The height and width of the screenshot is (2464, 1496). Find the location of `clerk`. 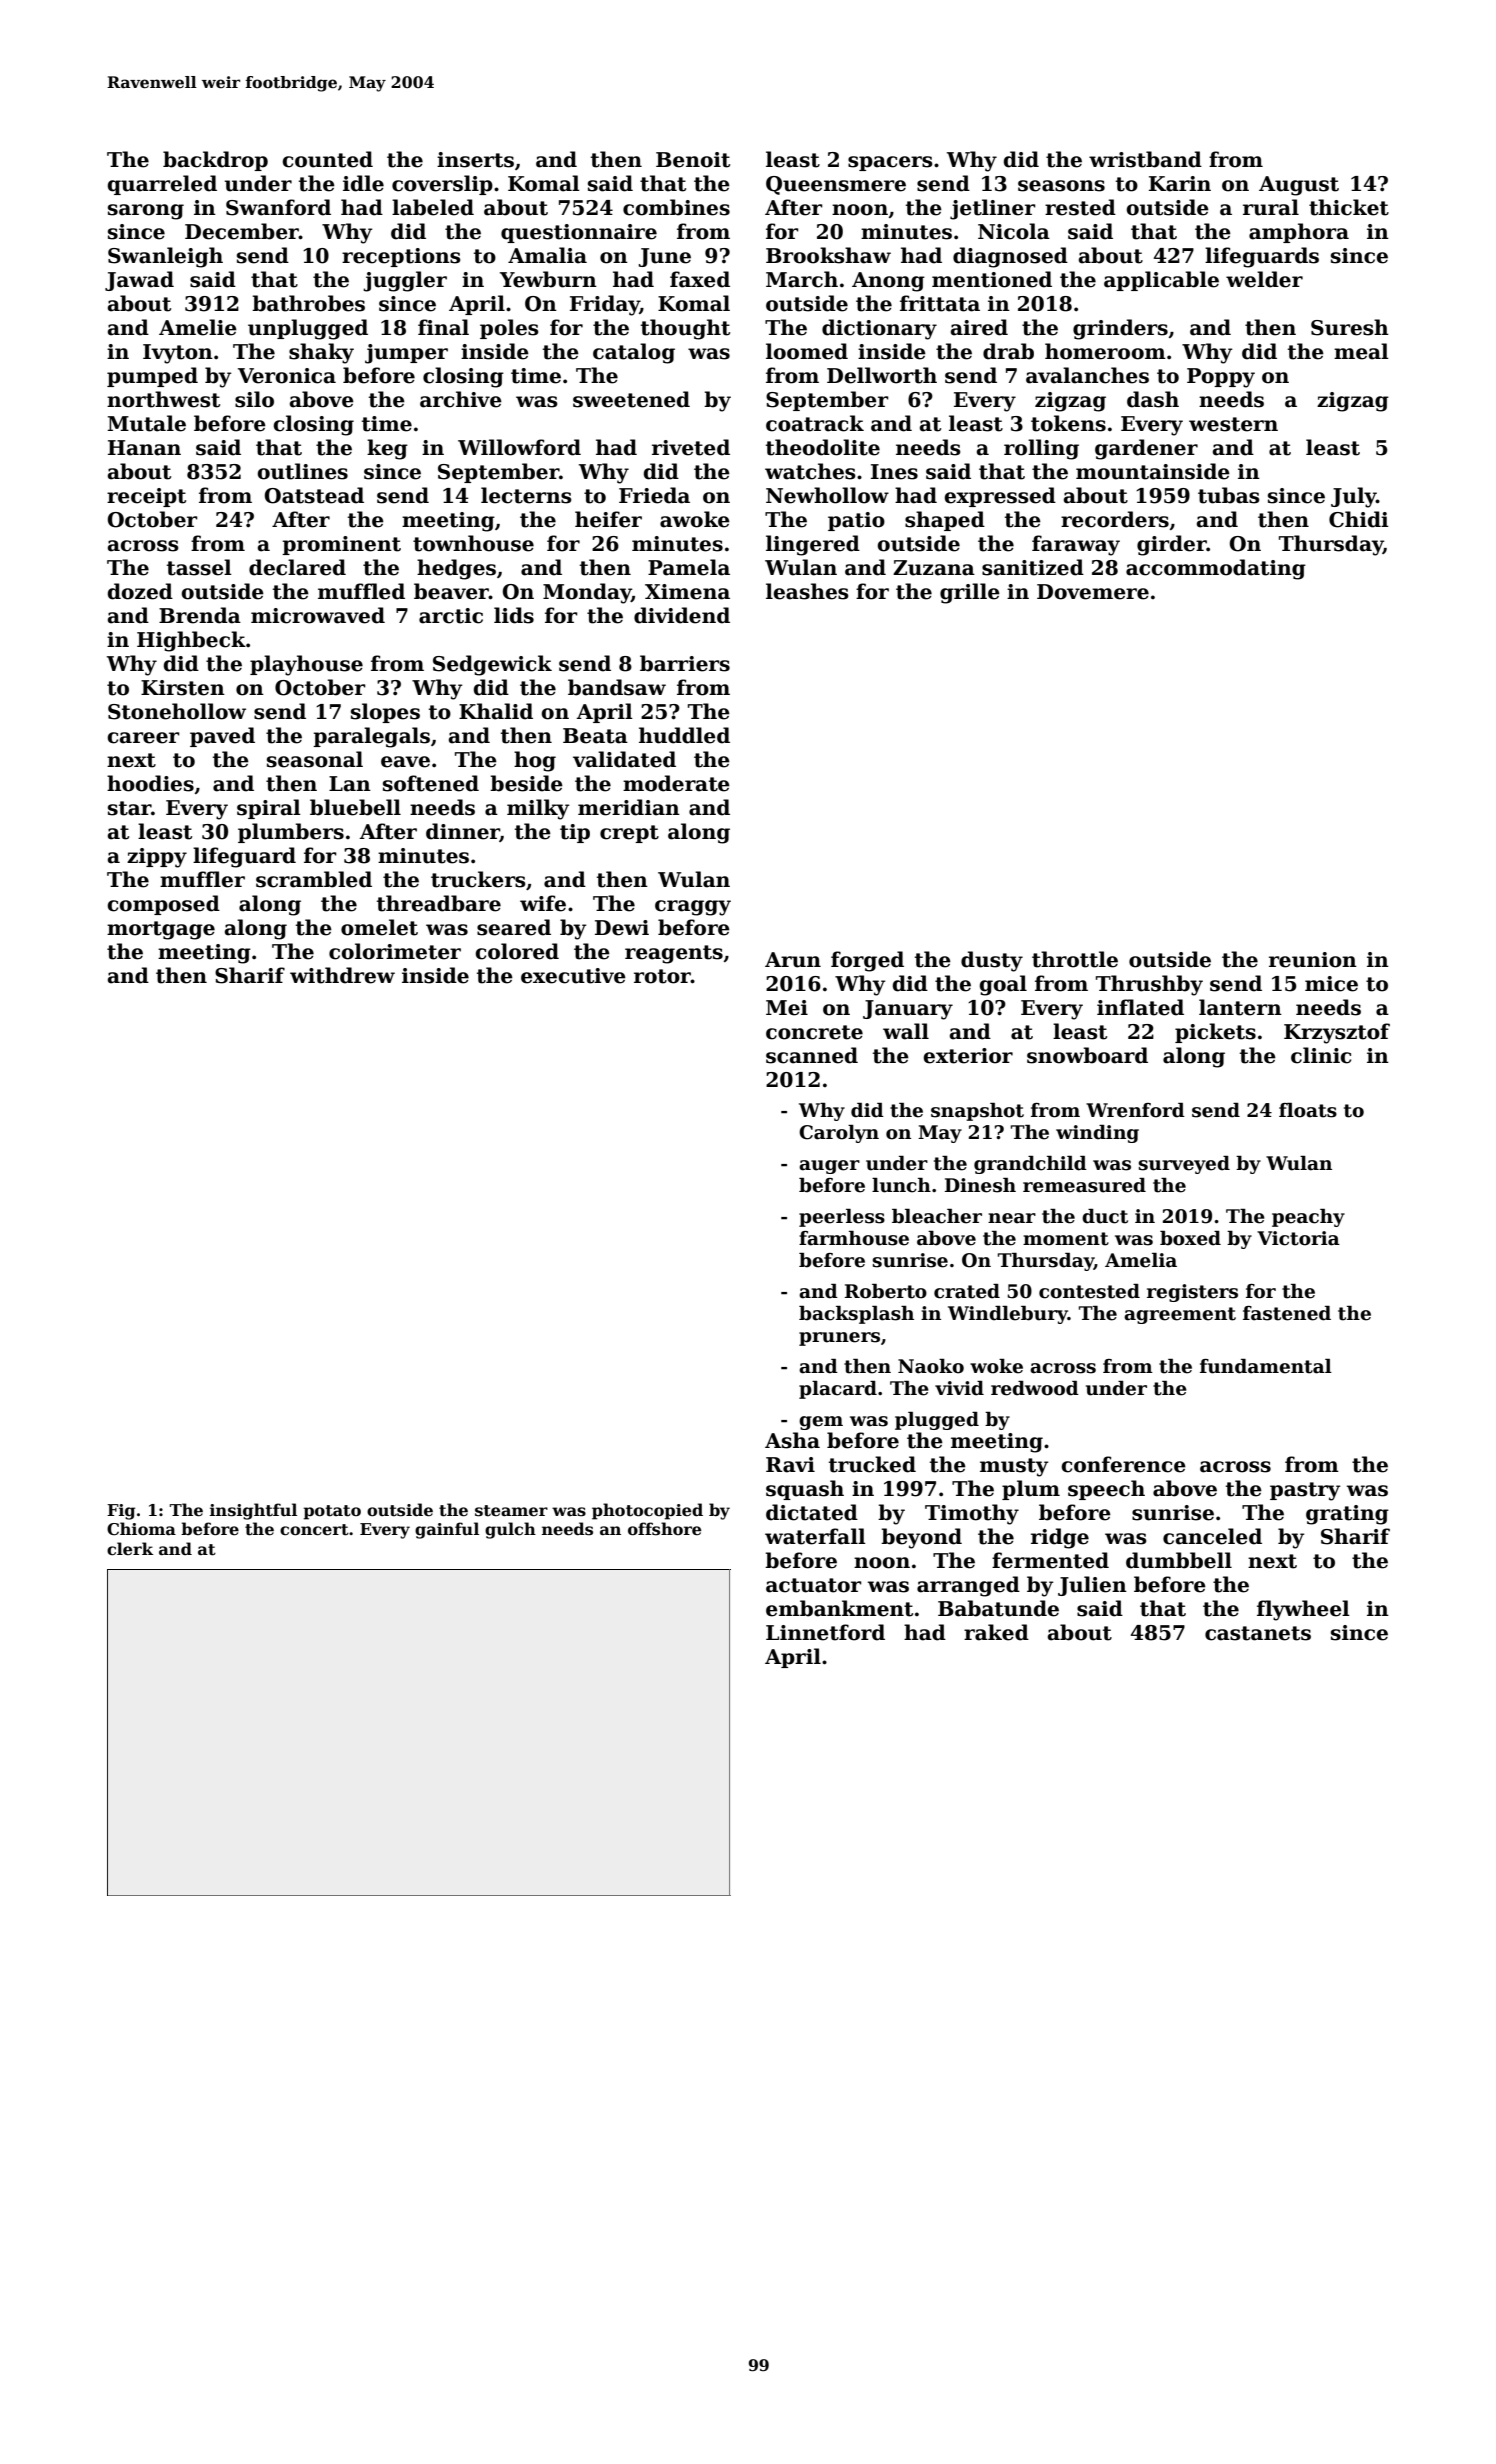

clerk is located at coordinates (130, 1549).
